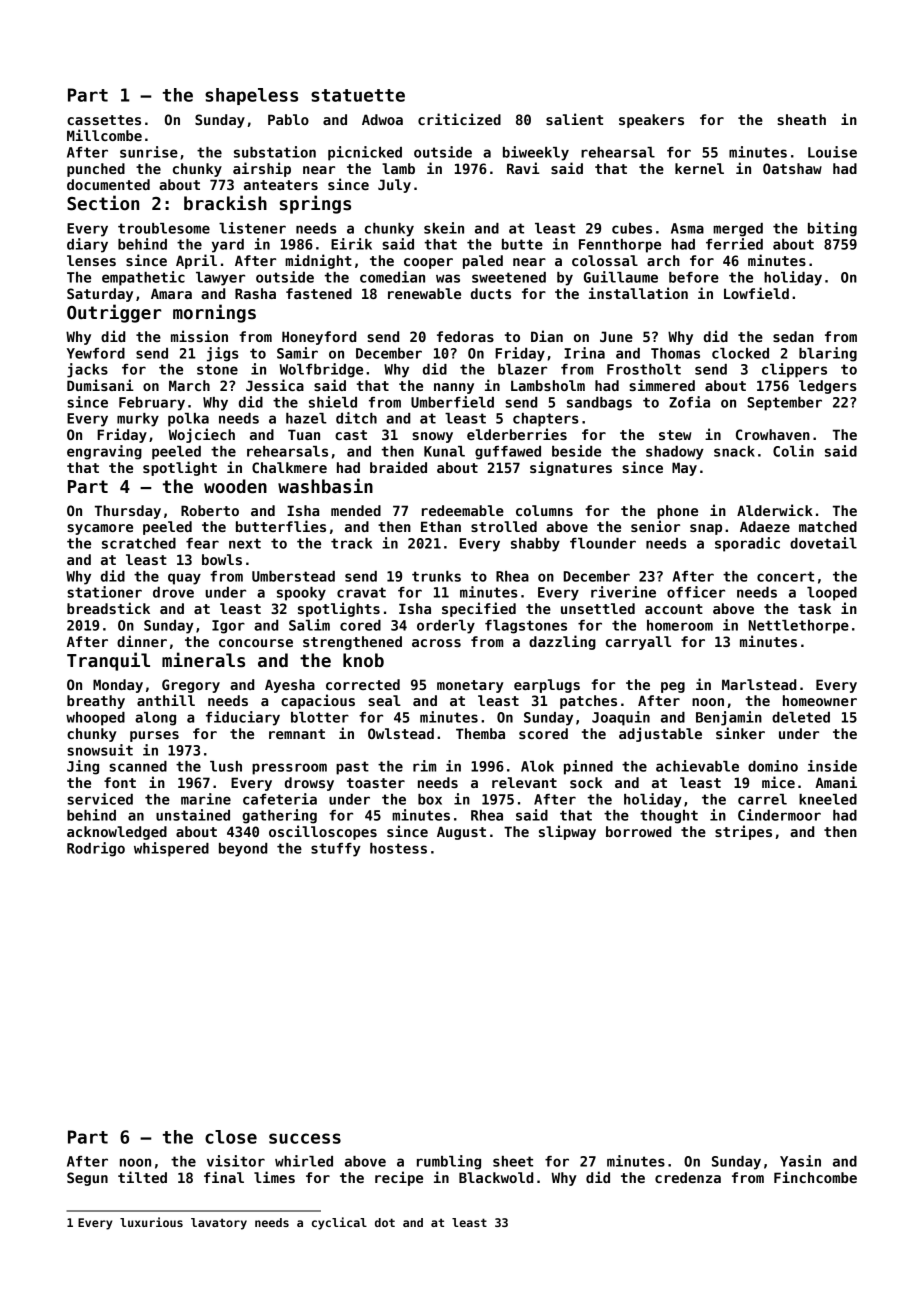  What do you see at coordinates (820, 700) in the screenshot?
I see `homeowner` at bounding box center [820, 700].
